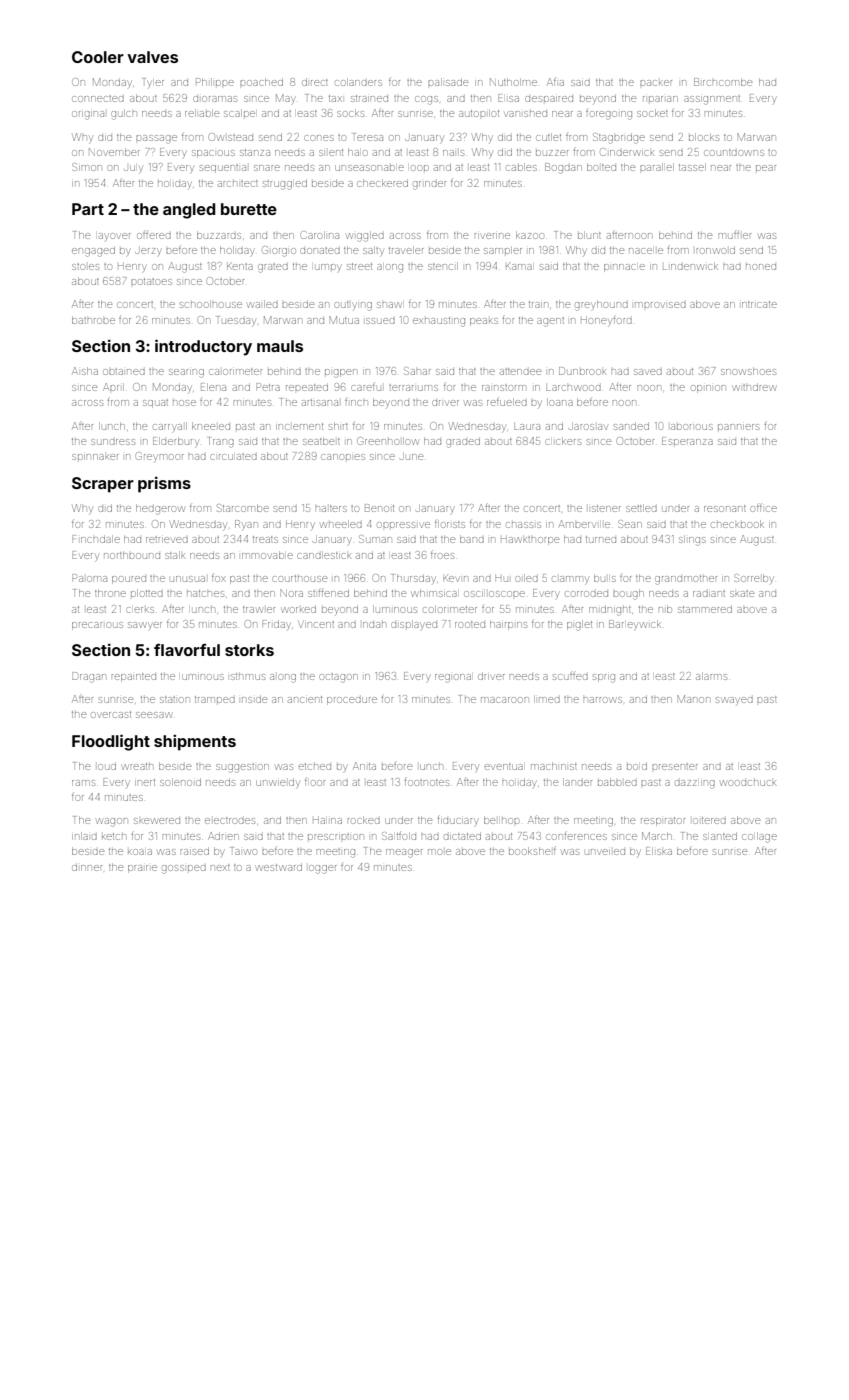 This image has width=849, height=1400. What do you see at coordinates (98, 57) in the image?
I see `Cooler` at bounding box center [98, 57].
